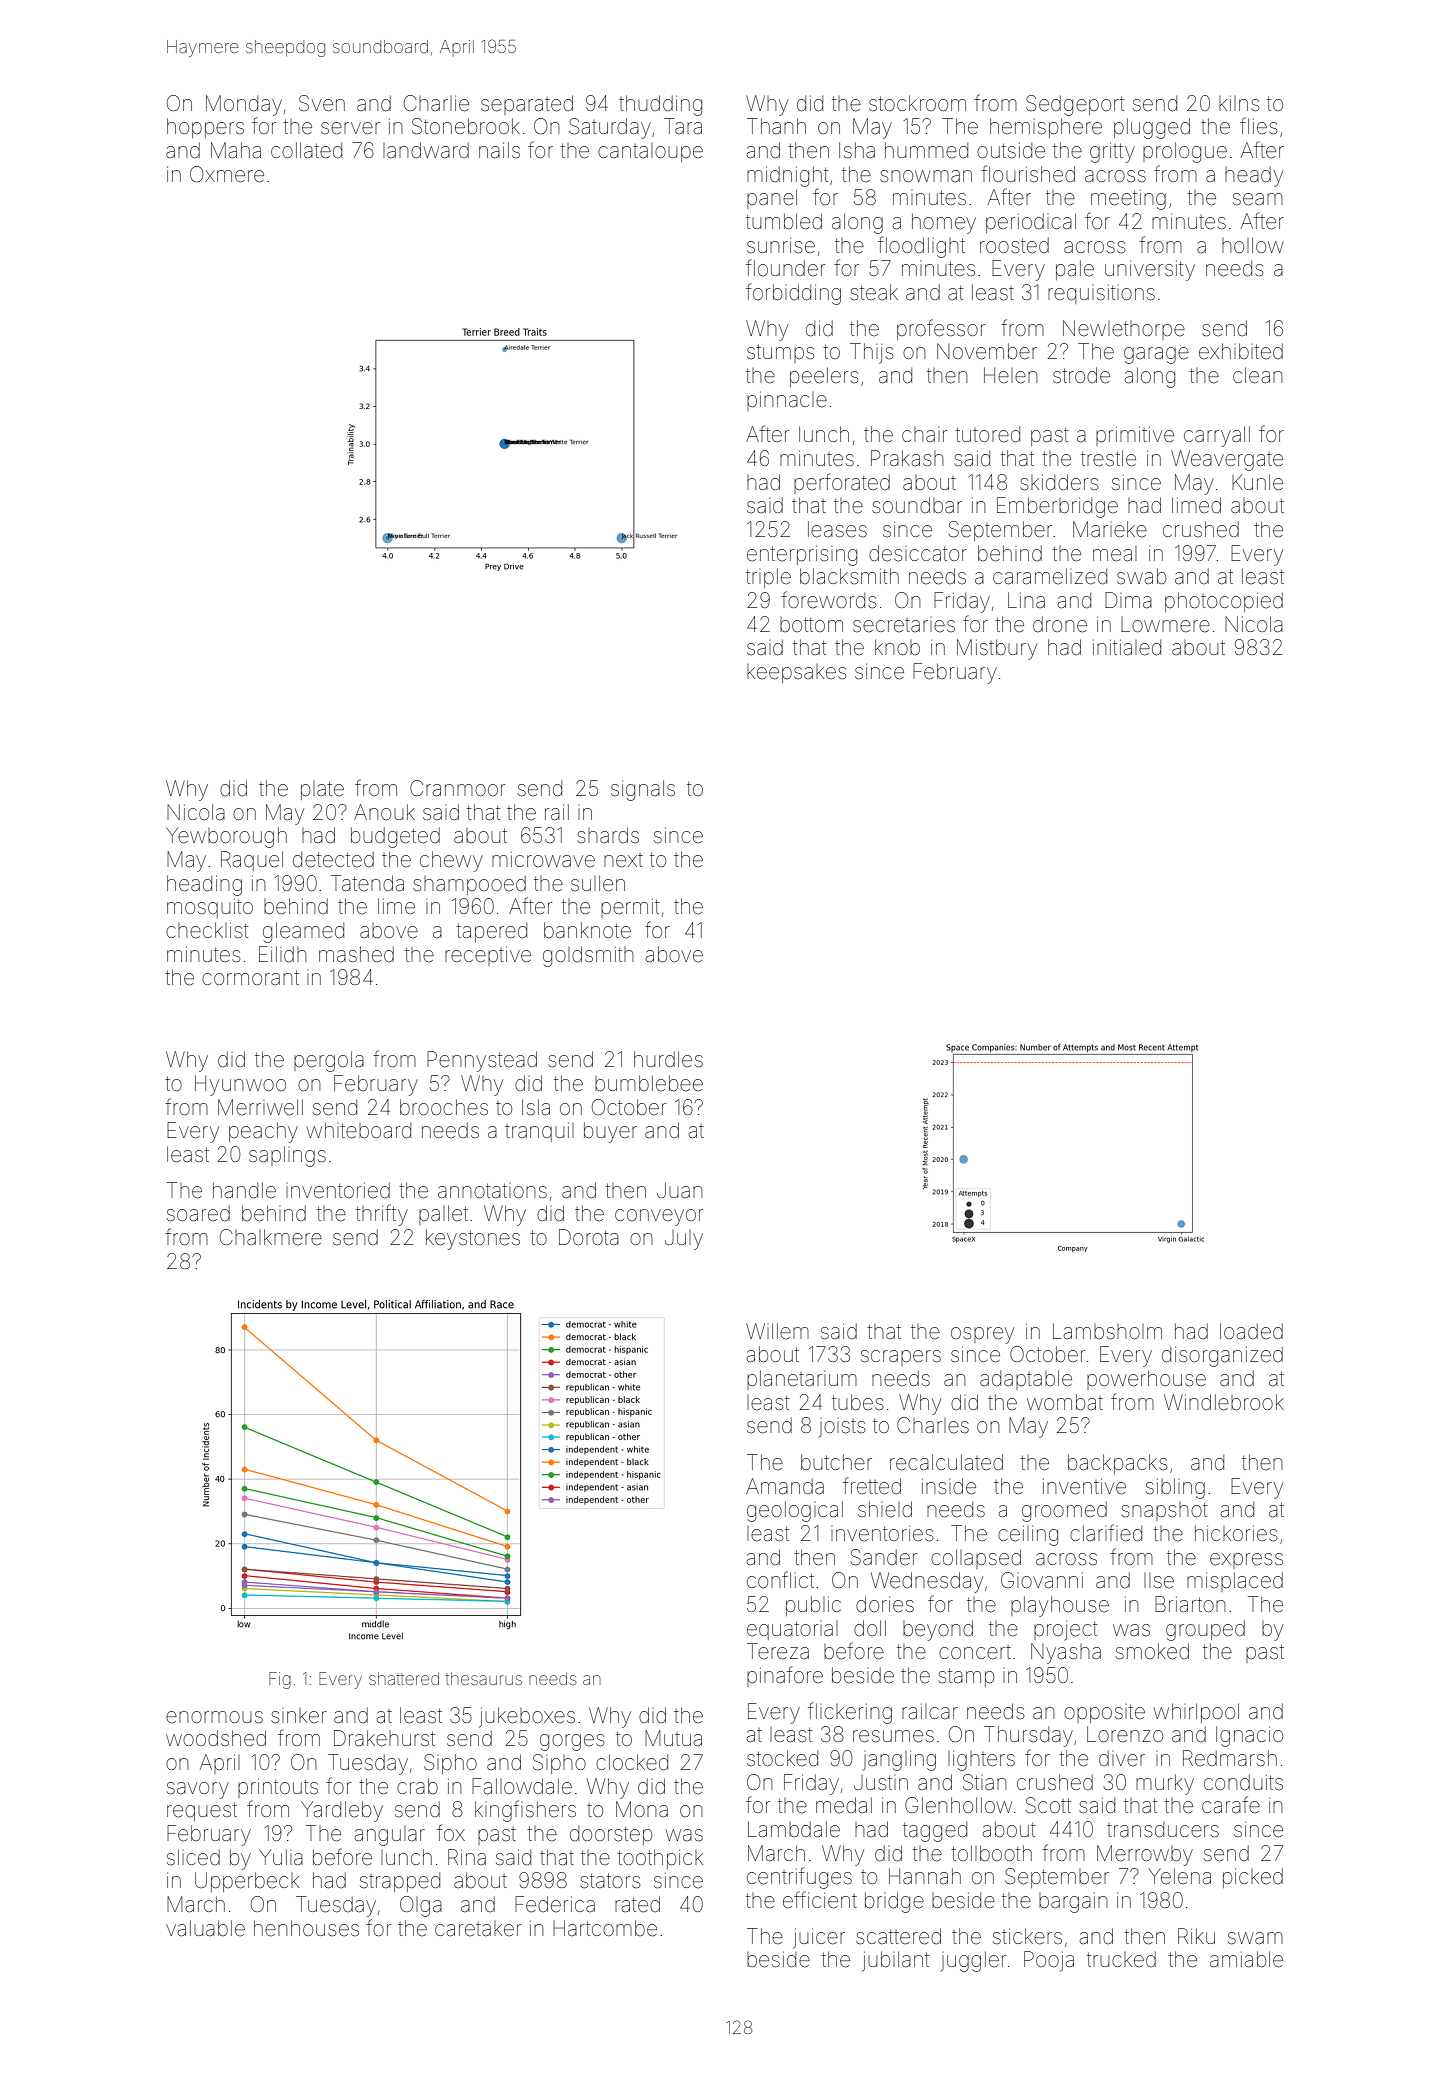 The image size is (1450, 2100). I want to click on Sven, so click(322, 103).
